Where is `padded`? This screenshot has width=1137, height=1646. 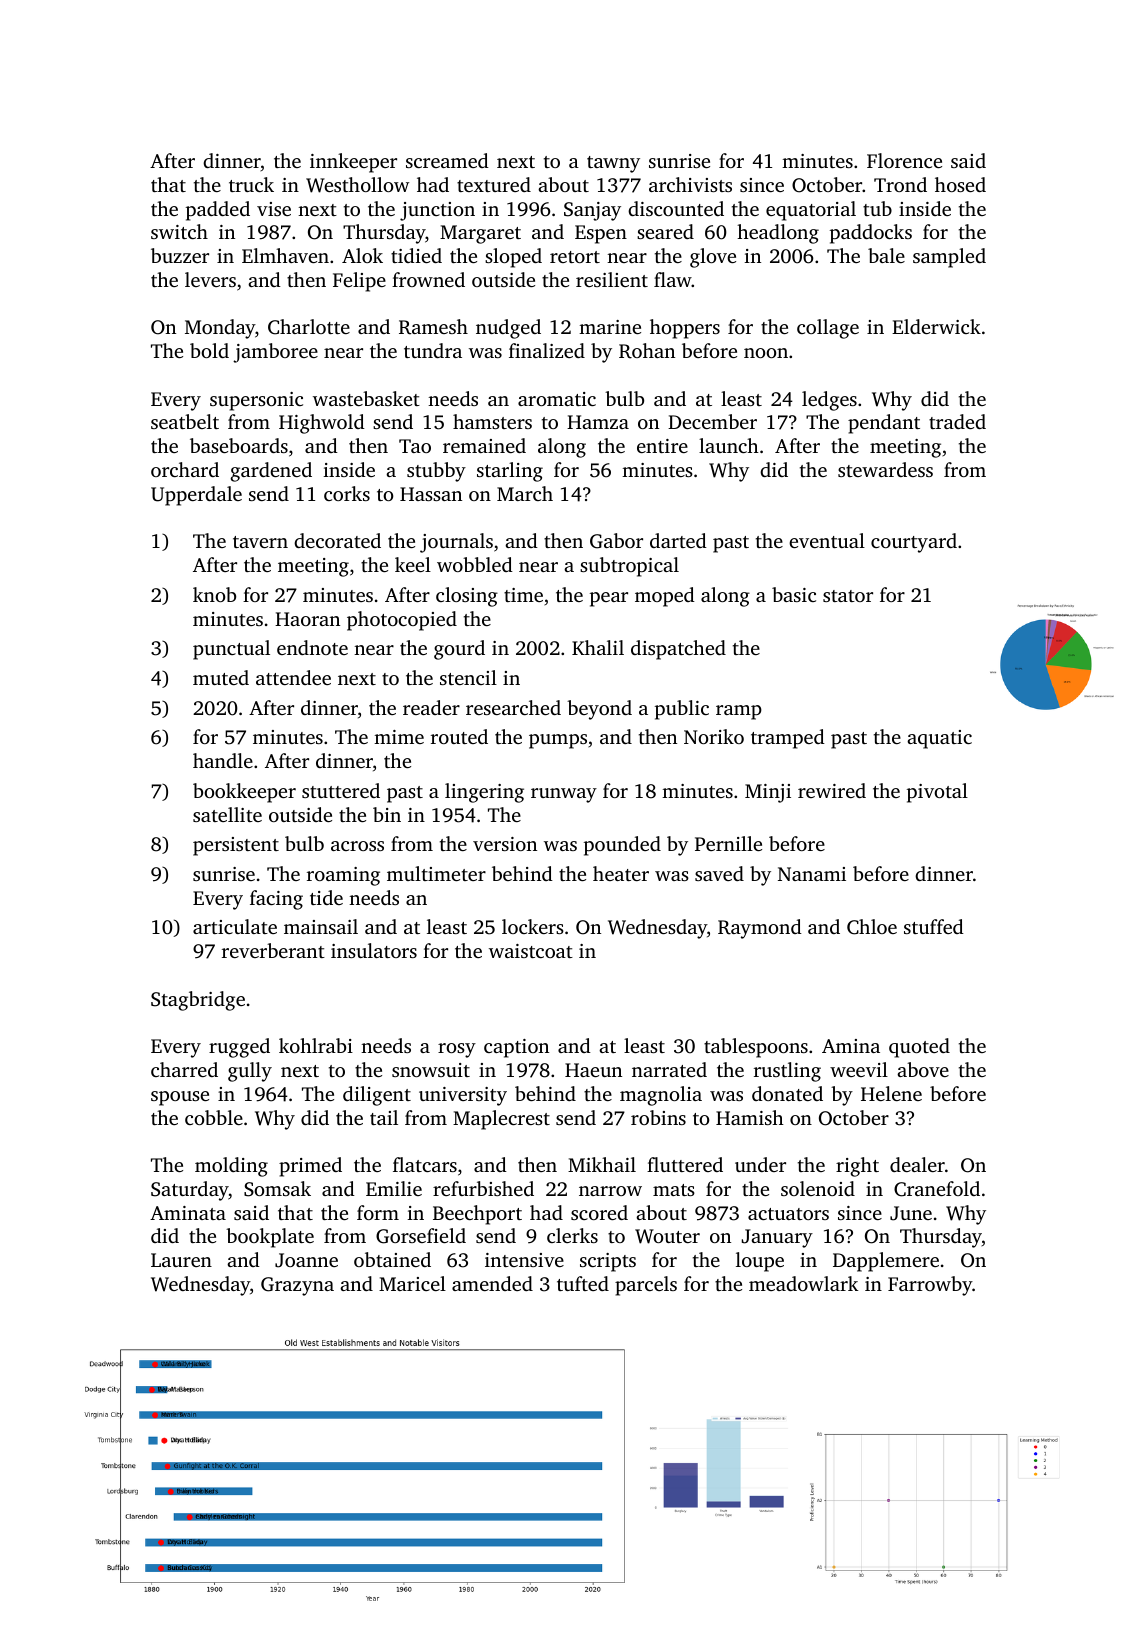 padded is located at coordinates (218, 211).
